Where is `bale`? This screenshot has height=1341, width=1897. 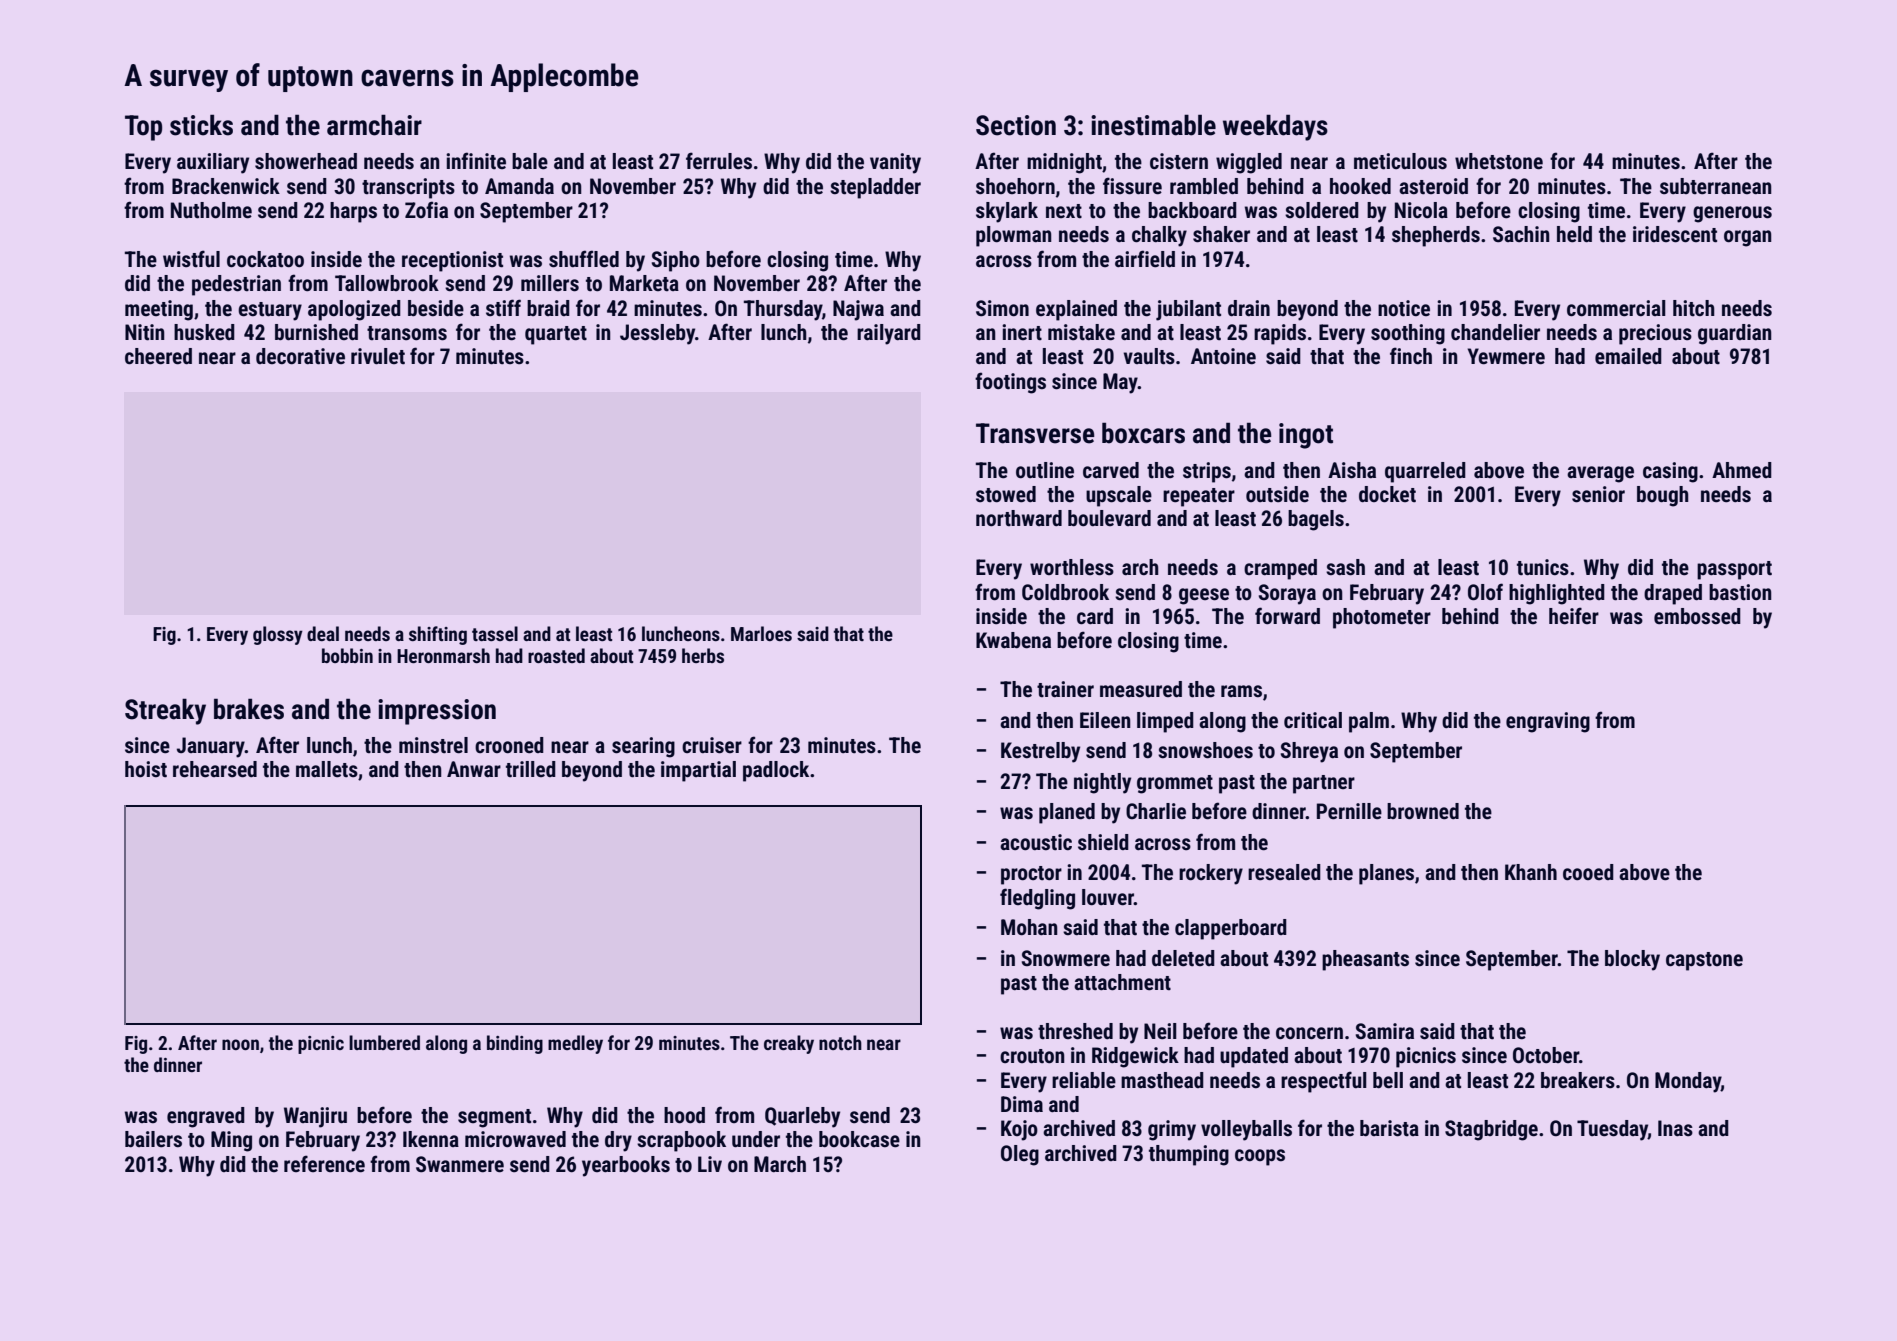 bale is located at coordinates (530, 161).
